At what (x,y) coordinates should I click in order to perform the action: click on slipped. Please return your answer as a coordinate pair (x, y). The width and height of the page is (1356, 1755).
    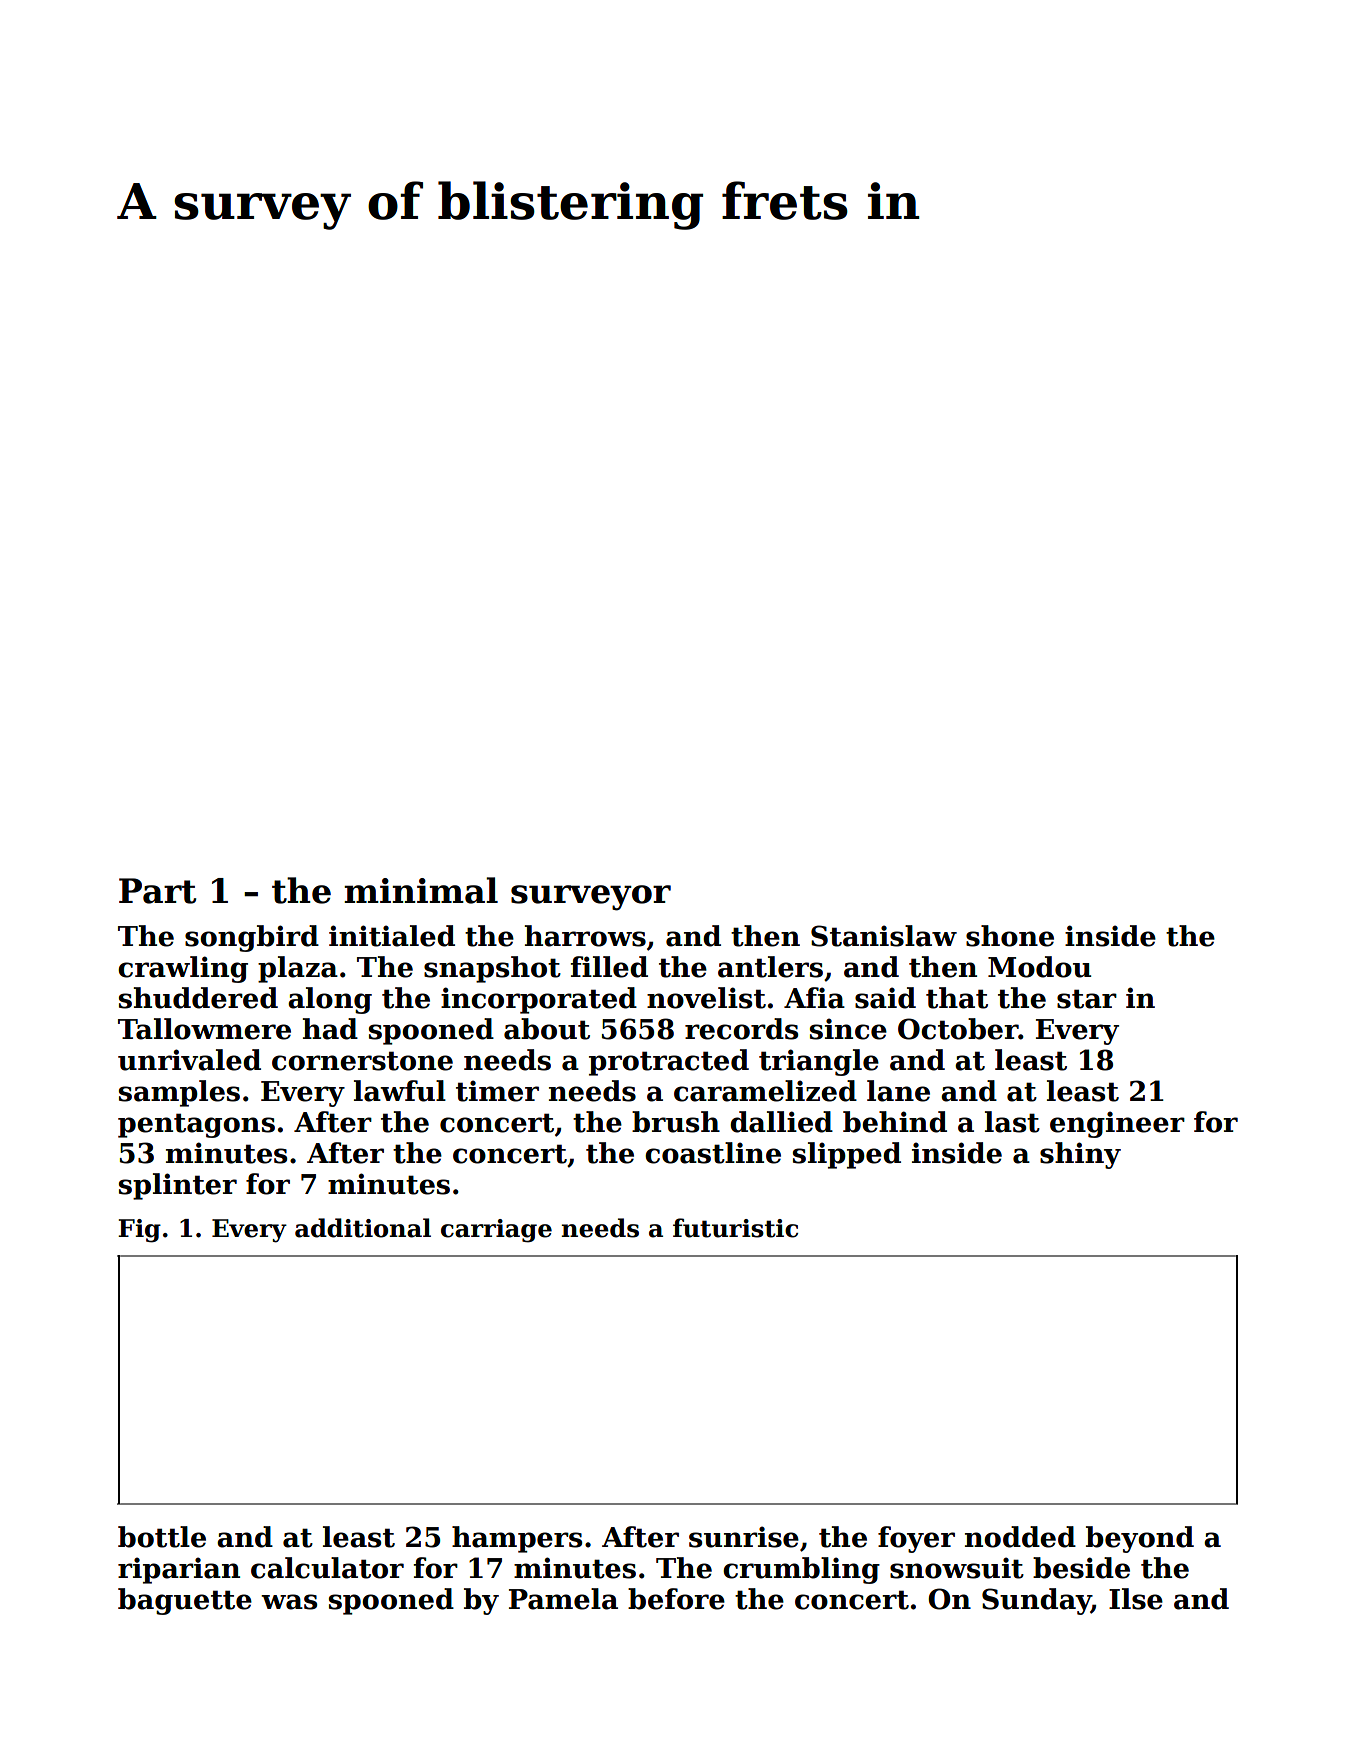
    Looking at the image, I should click on (847, 1155).
